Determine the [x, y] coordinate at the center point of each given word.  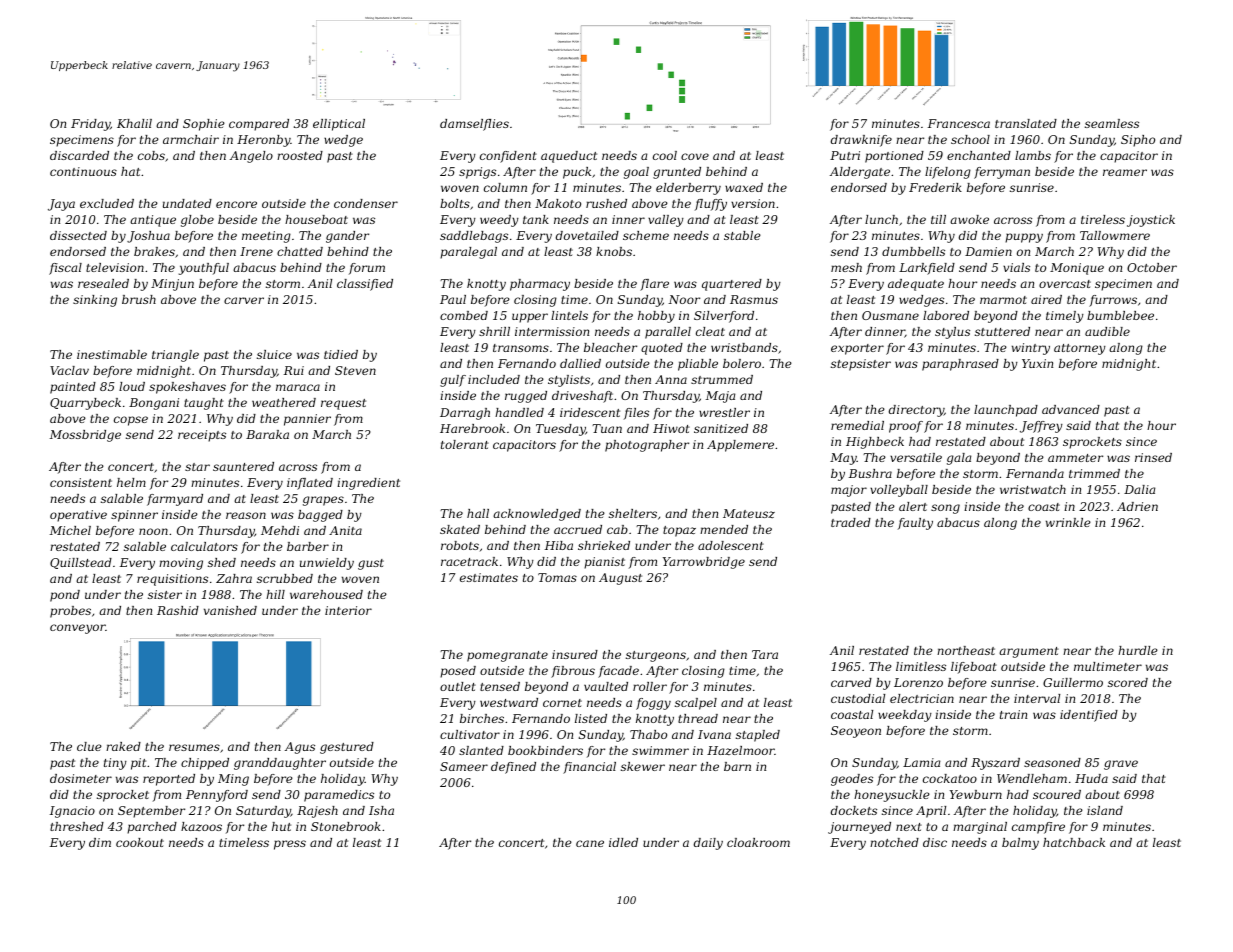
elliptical [339, 125]
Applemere [740, 446]
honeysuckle [892, 796]
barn [737, 766]
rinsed [1153, 457]
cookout [140, 842]
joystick [1151, 221]
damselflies [474, 125]
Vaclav [69, 370]
